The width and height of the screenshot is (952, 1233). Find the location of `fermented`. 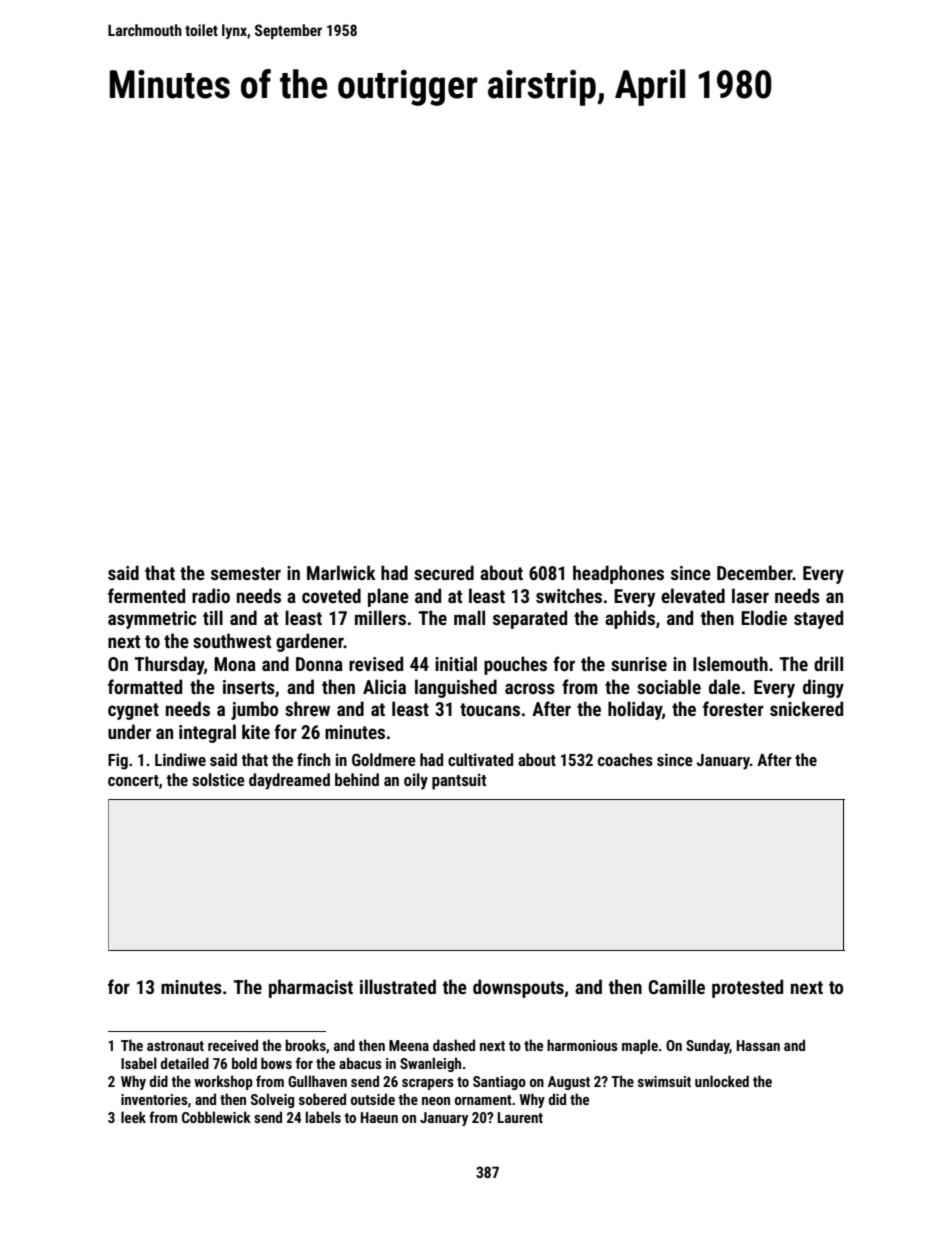

fermented is located at coordinates (146, 595).
